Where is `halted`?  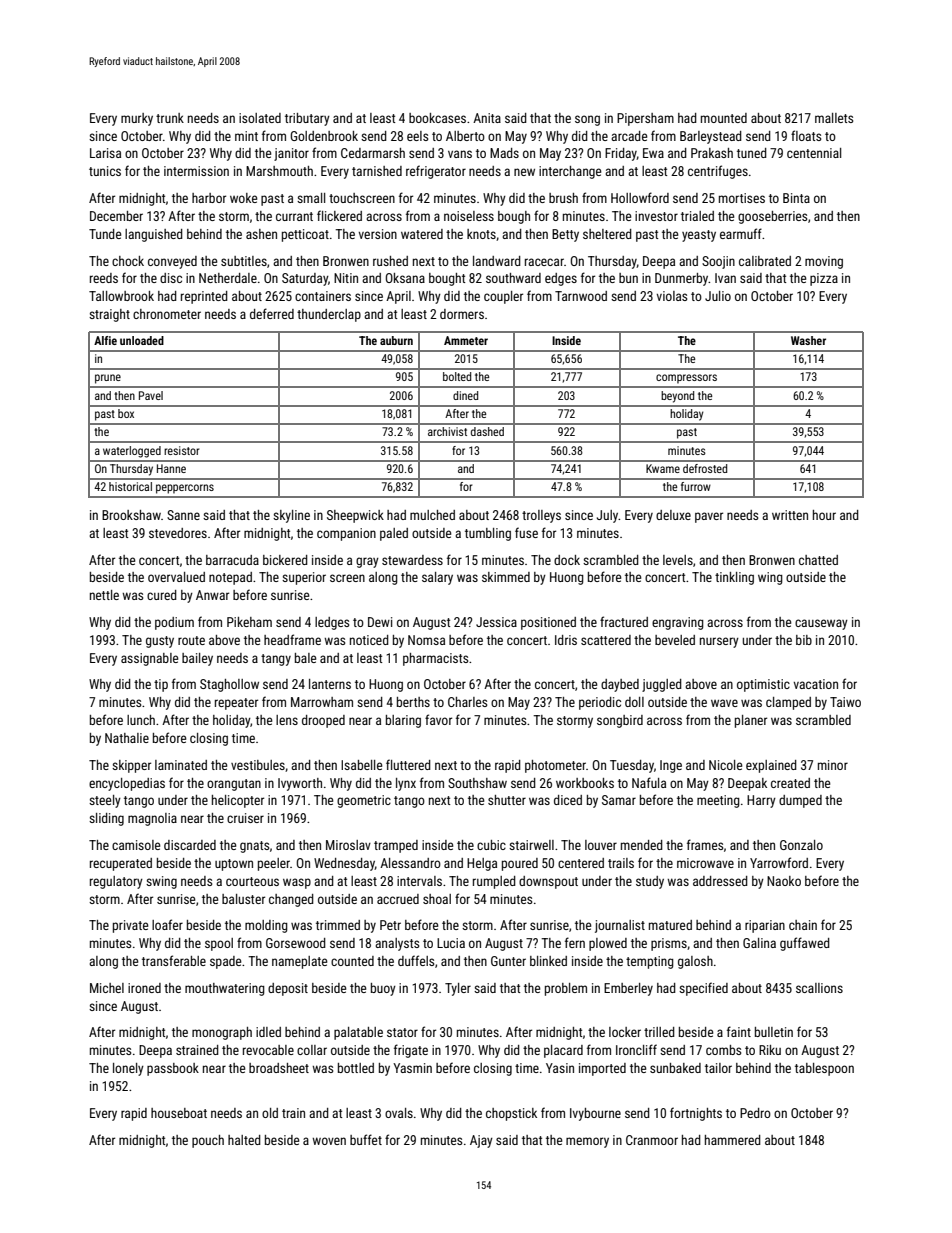 halted is located at coordinates (244, 1140).
